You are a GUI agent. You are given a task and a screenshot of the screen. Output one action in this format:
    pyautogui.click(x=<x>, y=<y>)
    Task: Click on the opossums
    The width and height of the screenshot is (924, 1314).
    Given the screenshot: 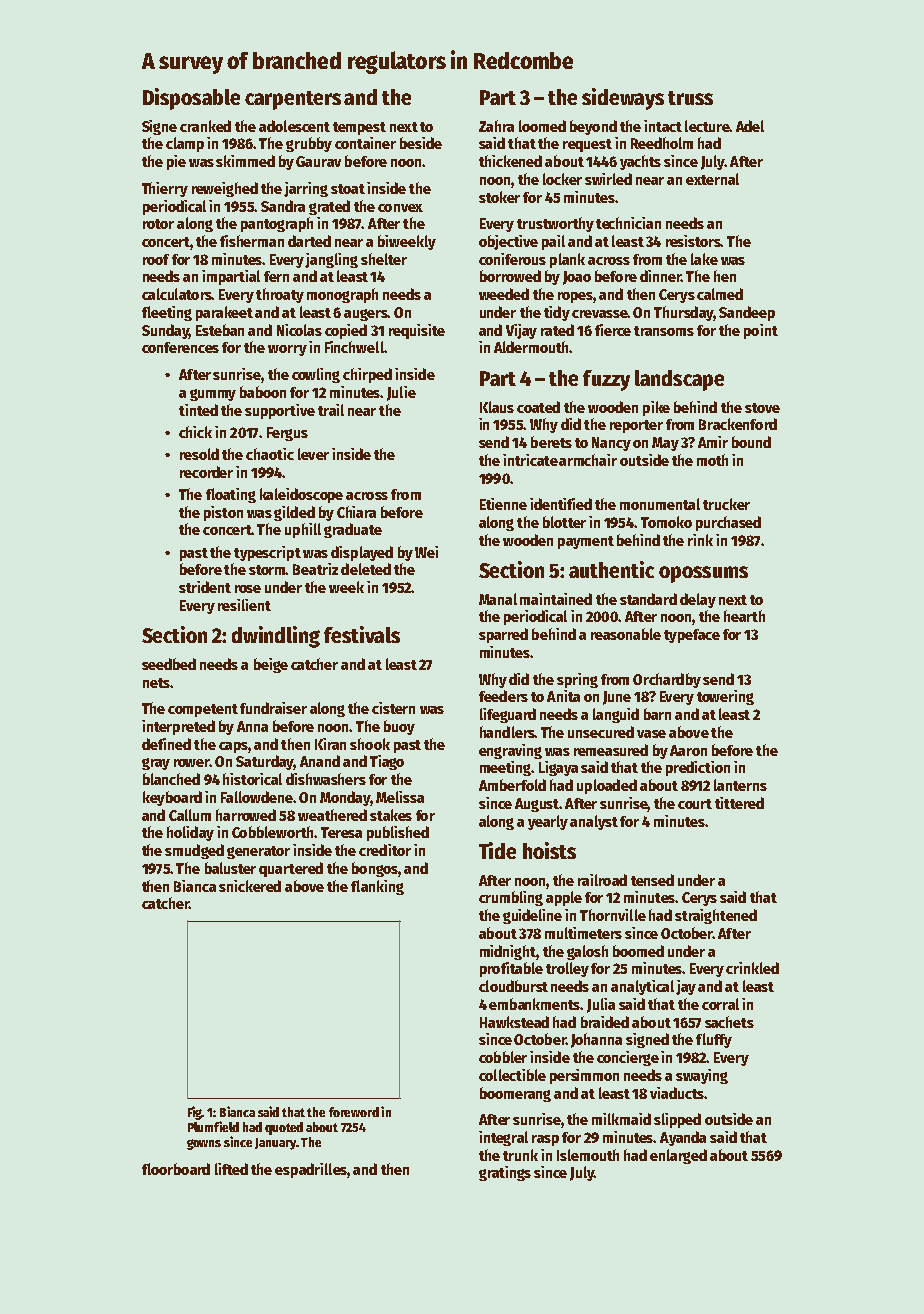 What is the action you would take?
    pyautogui.click(x=703, y=574)
